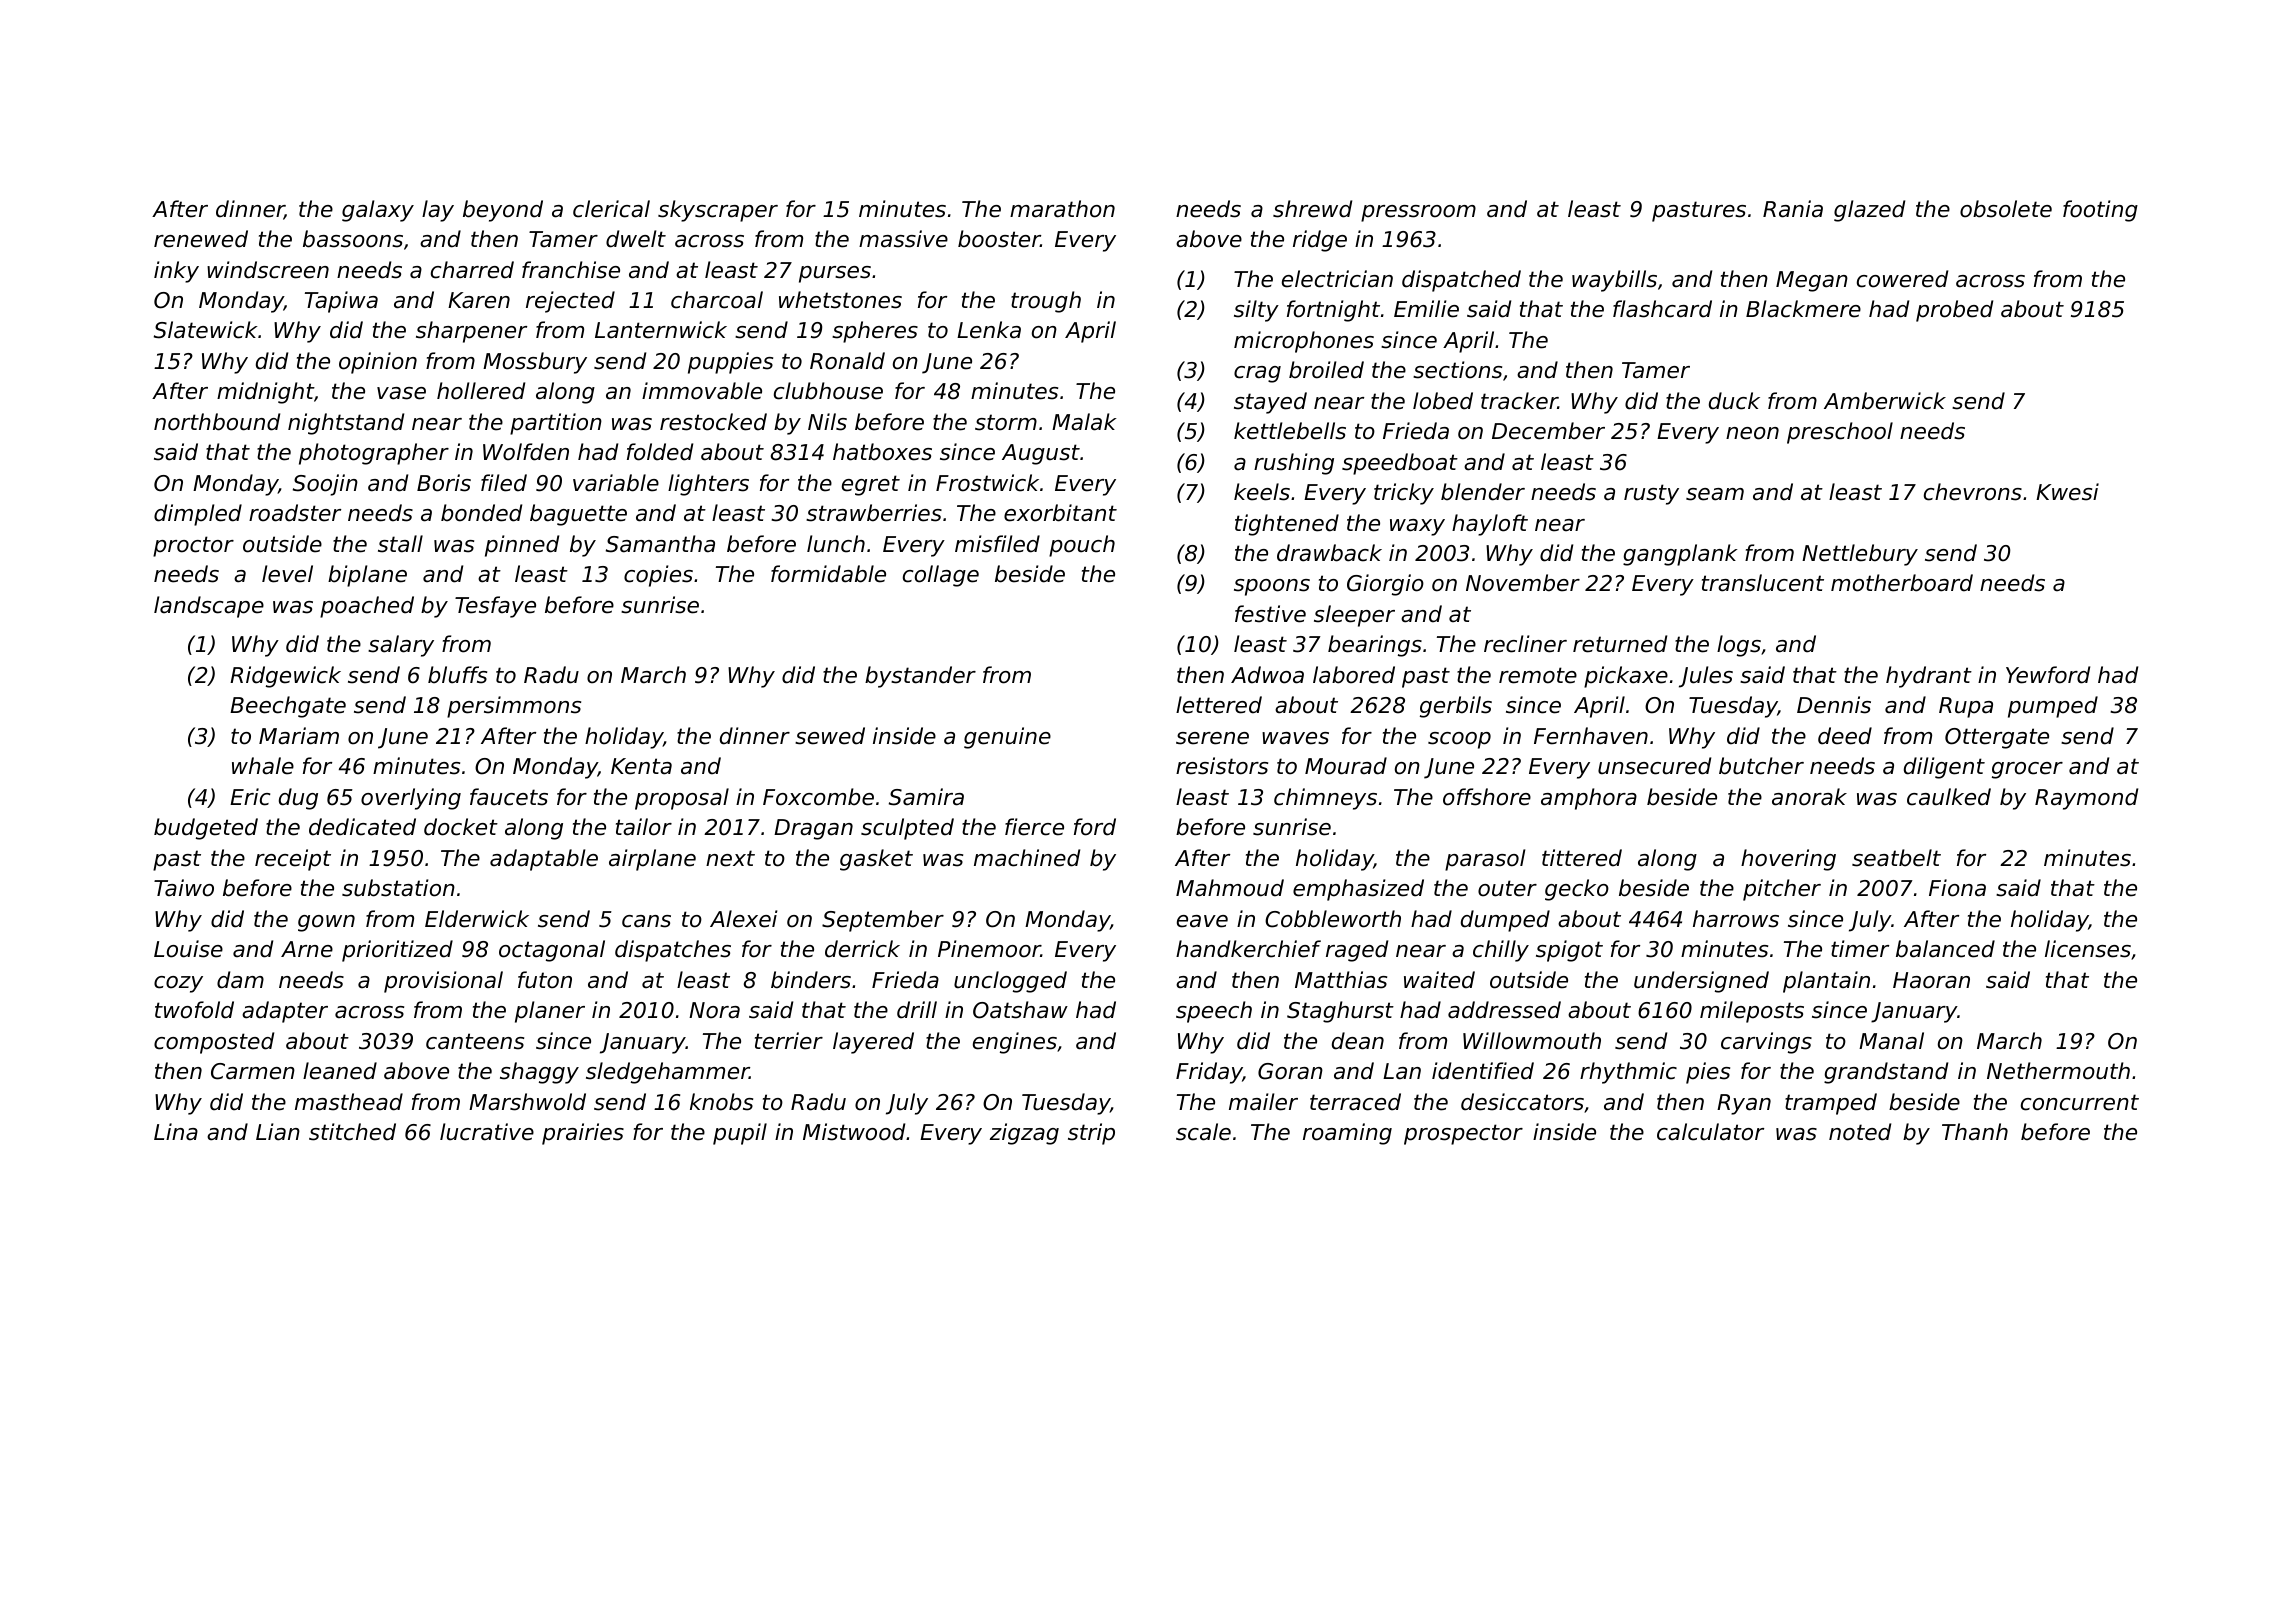  What do you see at coordinates (830, 736) in the screenshot?
I see `sewed` at bounding box center [830, 736].
